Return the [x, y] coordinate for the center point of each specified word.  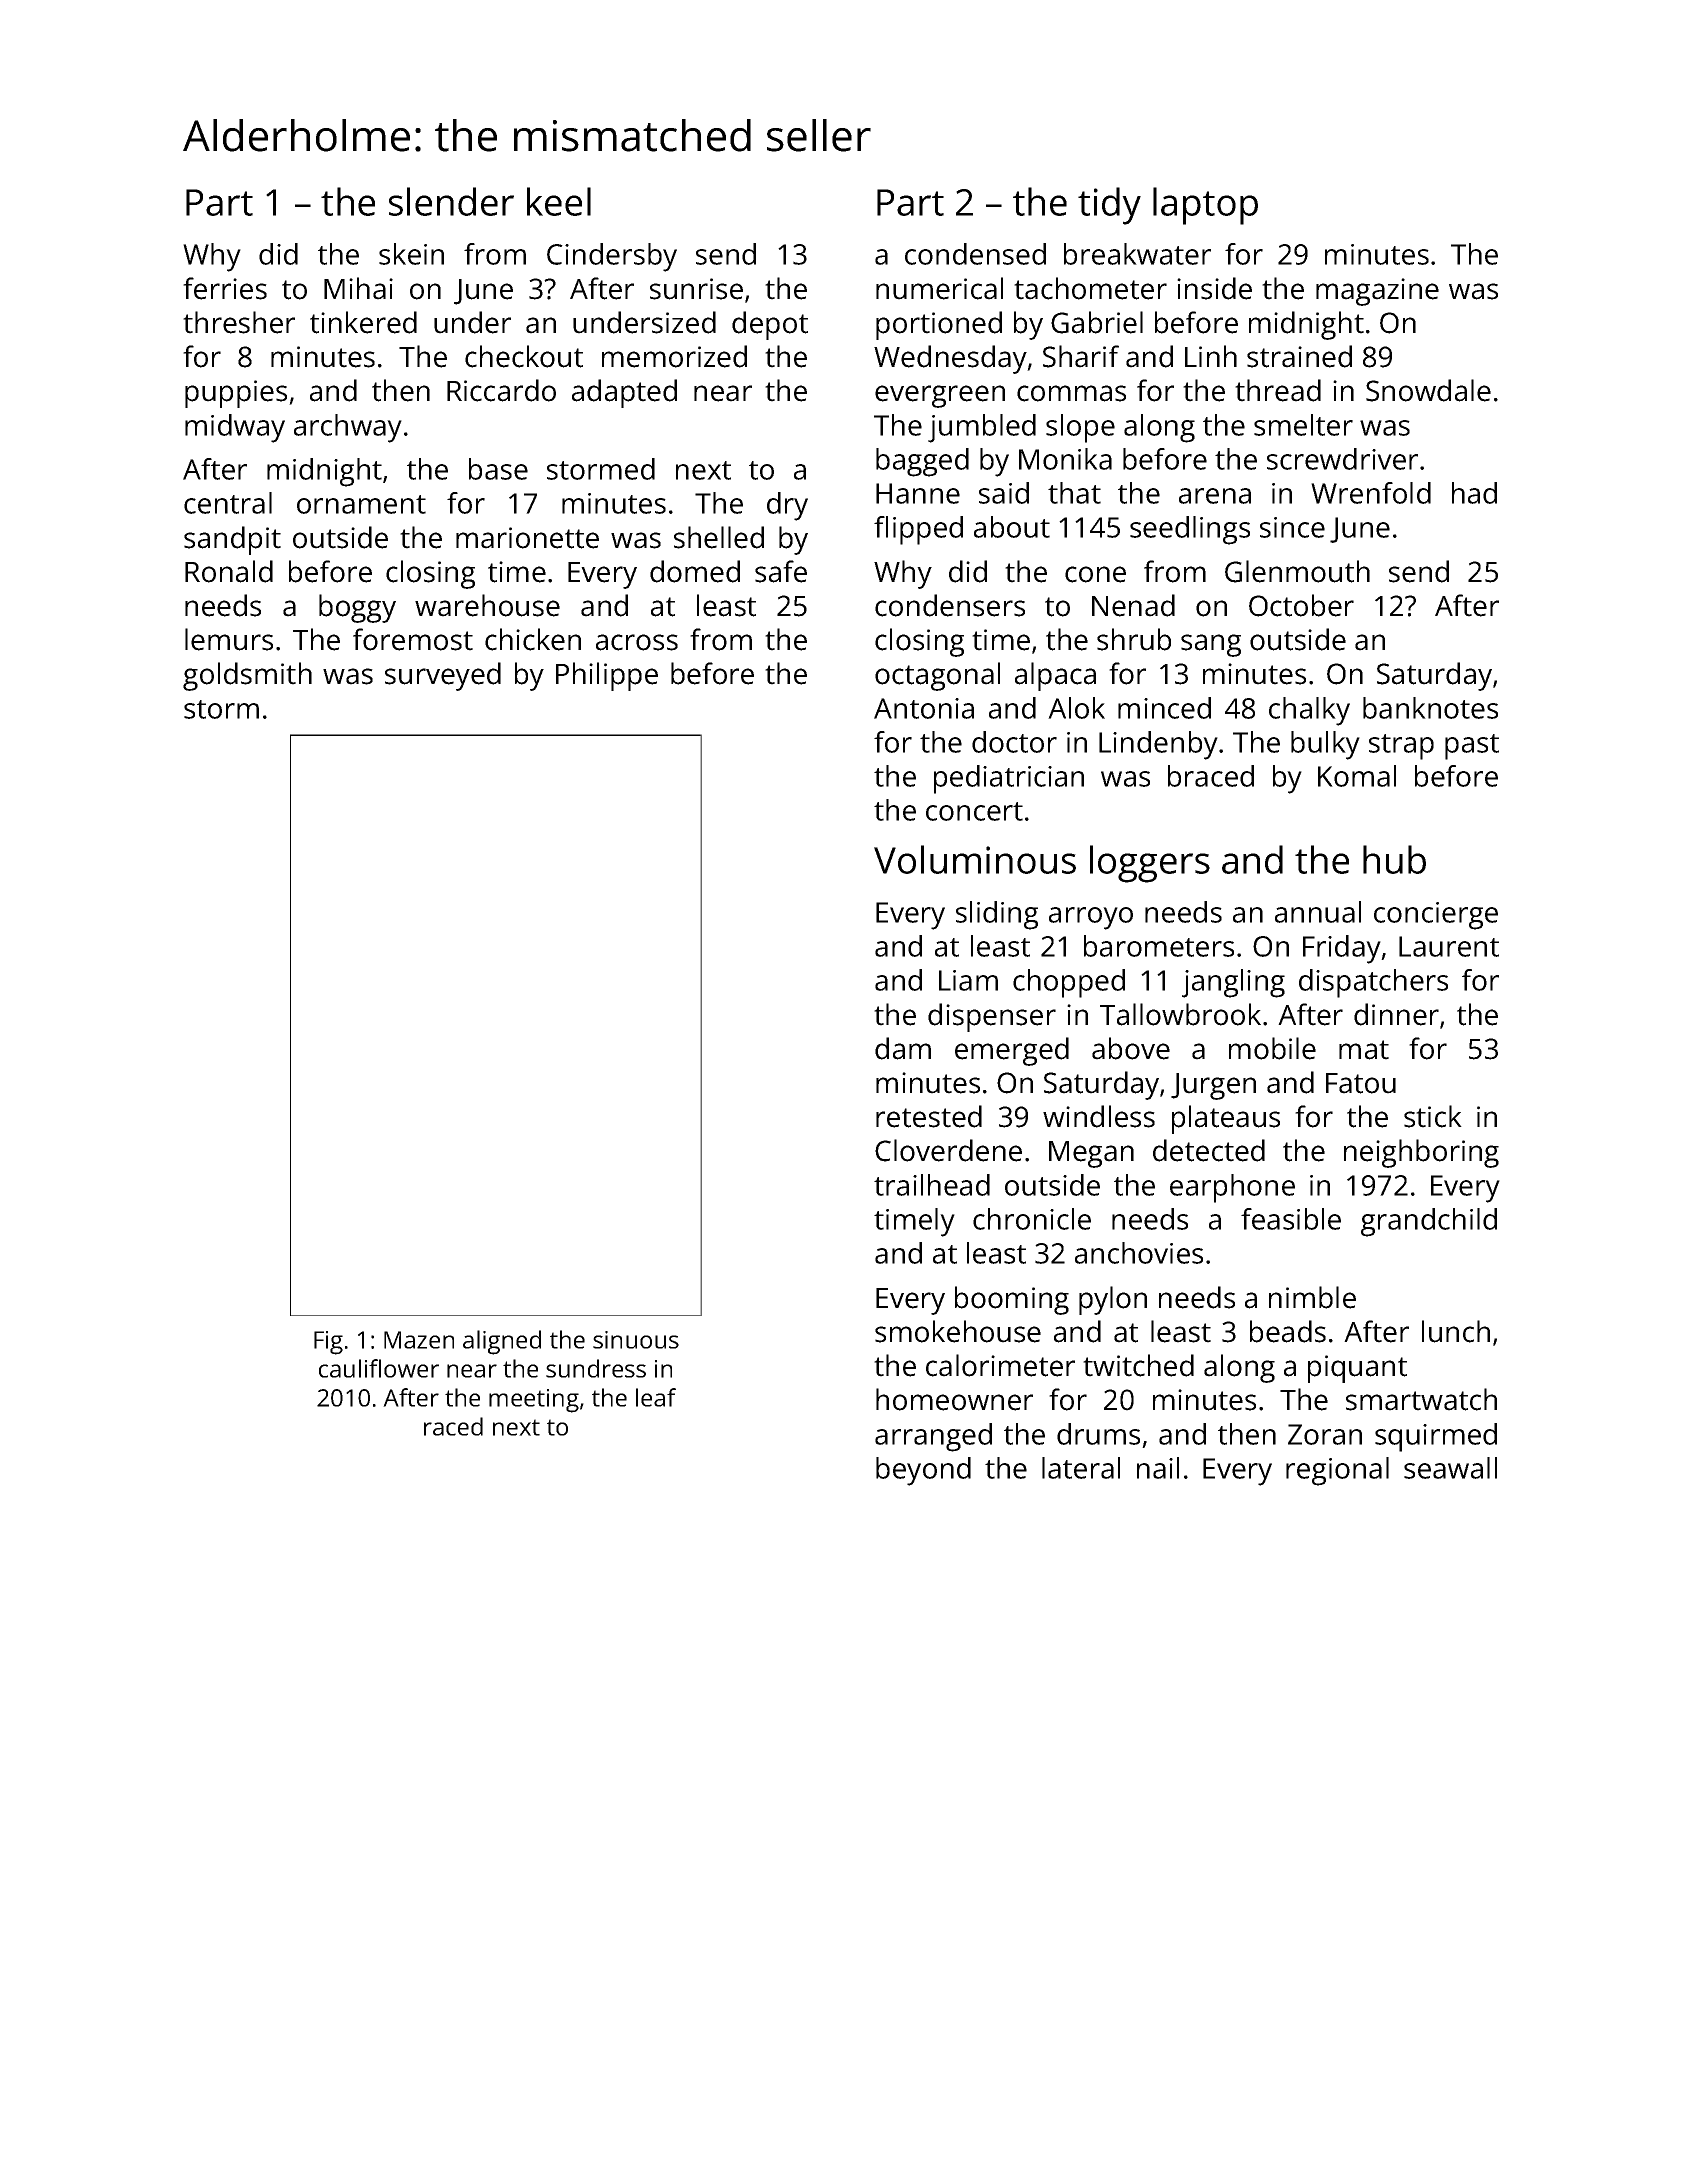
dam [903, 1048]
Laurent [1449, 946]
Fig [328, 1343]
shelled [719, 537]
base [498, 469]
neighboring [1421, 1153]
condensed [975, 254]
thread [1278, 390]
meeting [534, 1401]
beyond [923, 1471]
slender [451, 201]
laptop [1205, 206]
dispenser [992, 1017]
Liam [968, 980]
